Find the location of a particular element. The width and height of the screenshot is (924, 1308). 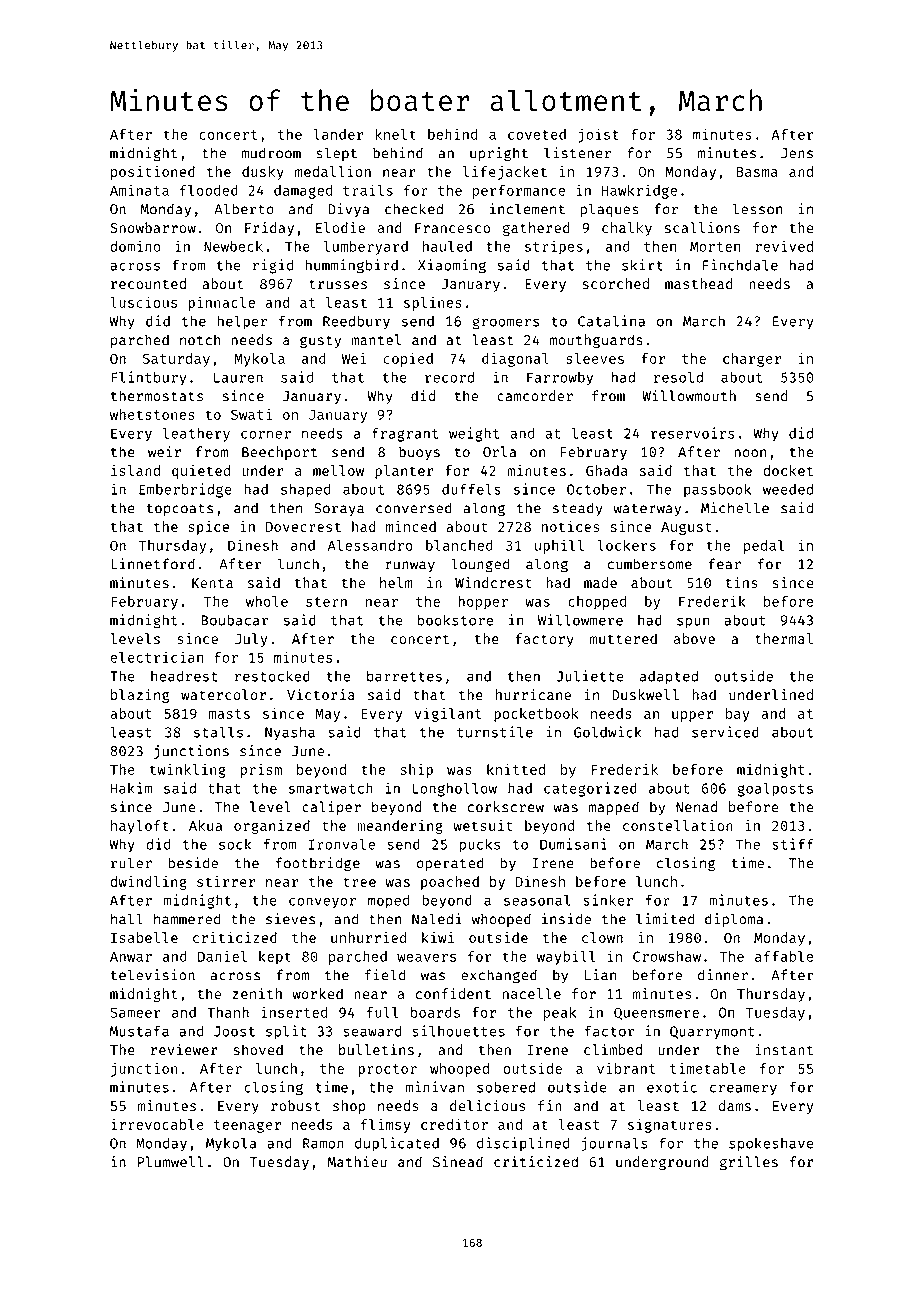

Plumwell is located at coordinates (170, 1162).
